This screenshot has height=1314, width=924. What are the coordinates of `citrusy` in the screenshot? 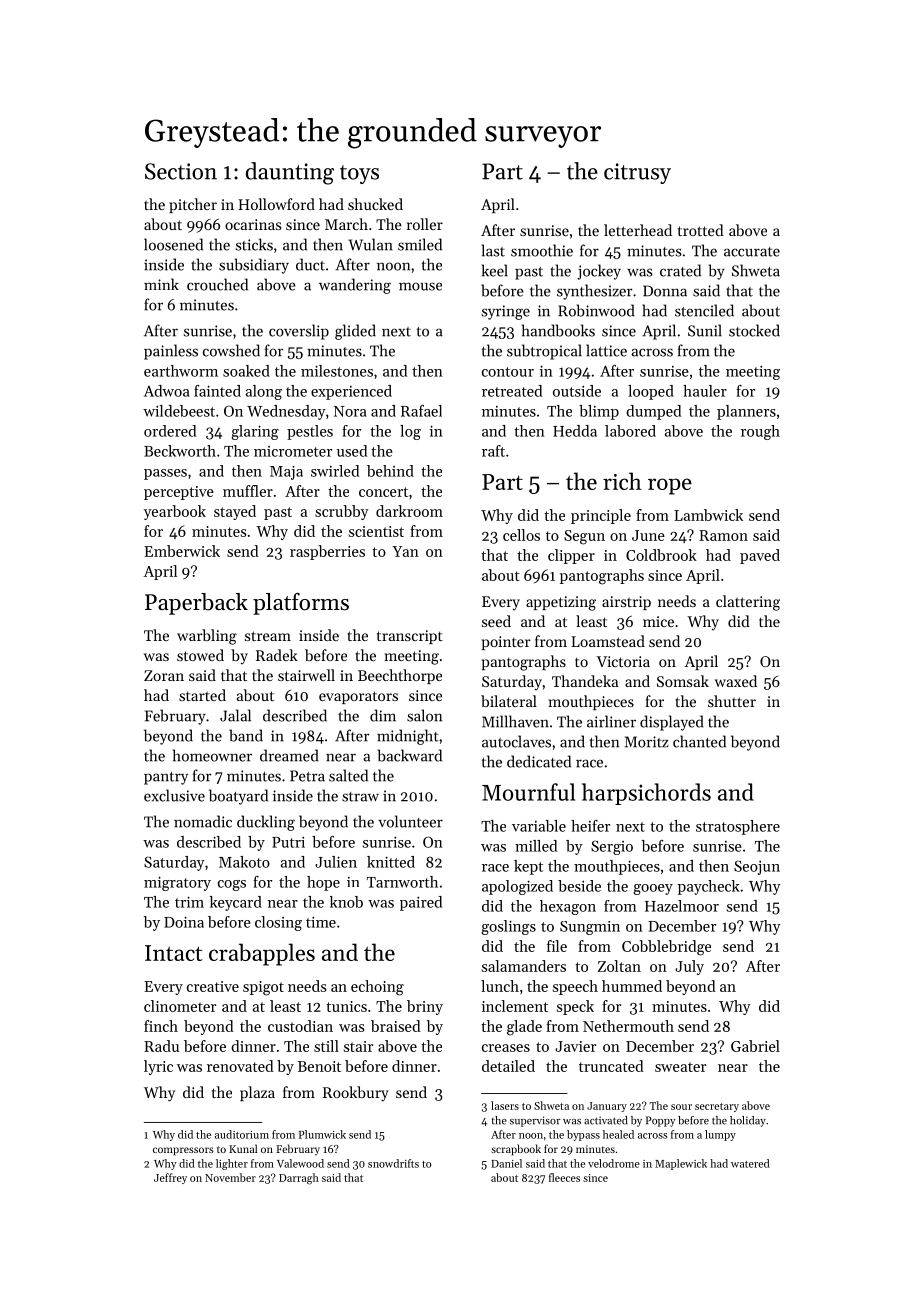 It's located at (637, 173).
